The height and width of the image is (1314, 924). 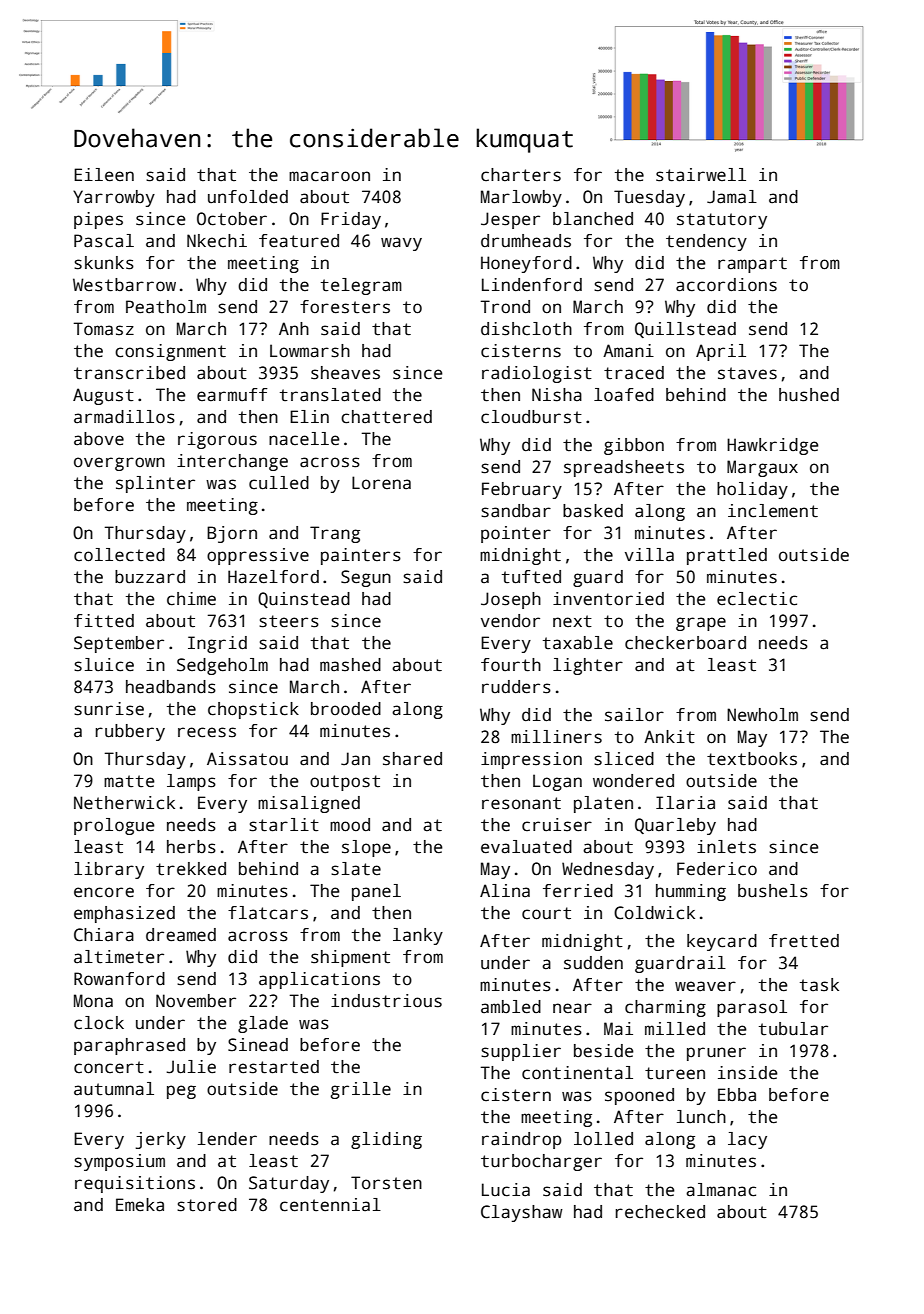 I want to click on collected, so click(x=119, y=555).
